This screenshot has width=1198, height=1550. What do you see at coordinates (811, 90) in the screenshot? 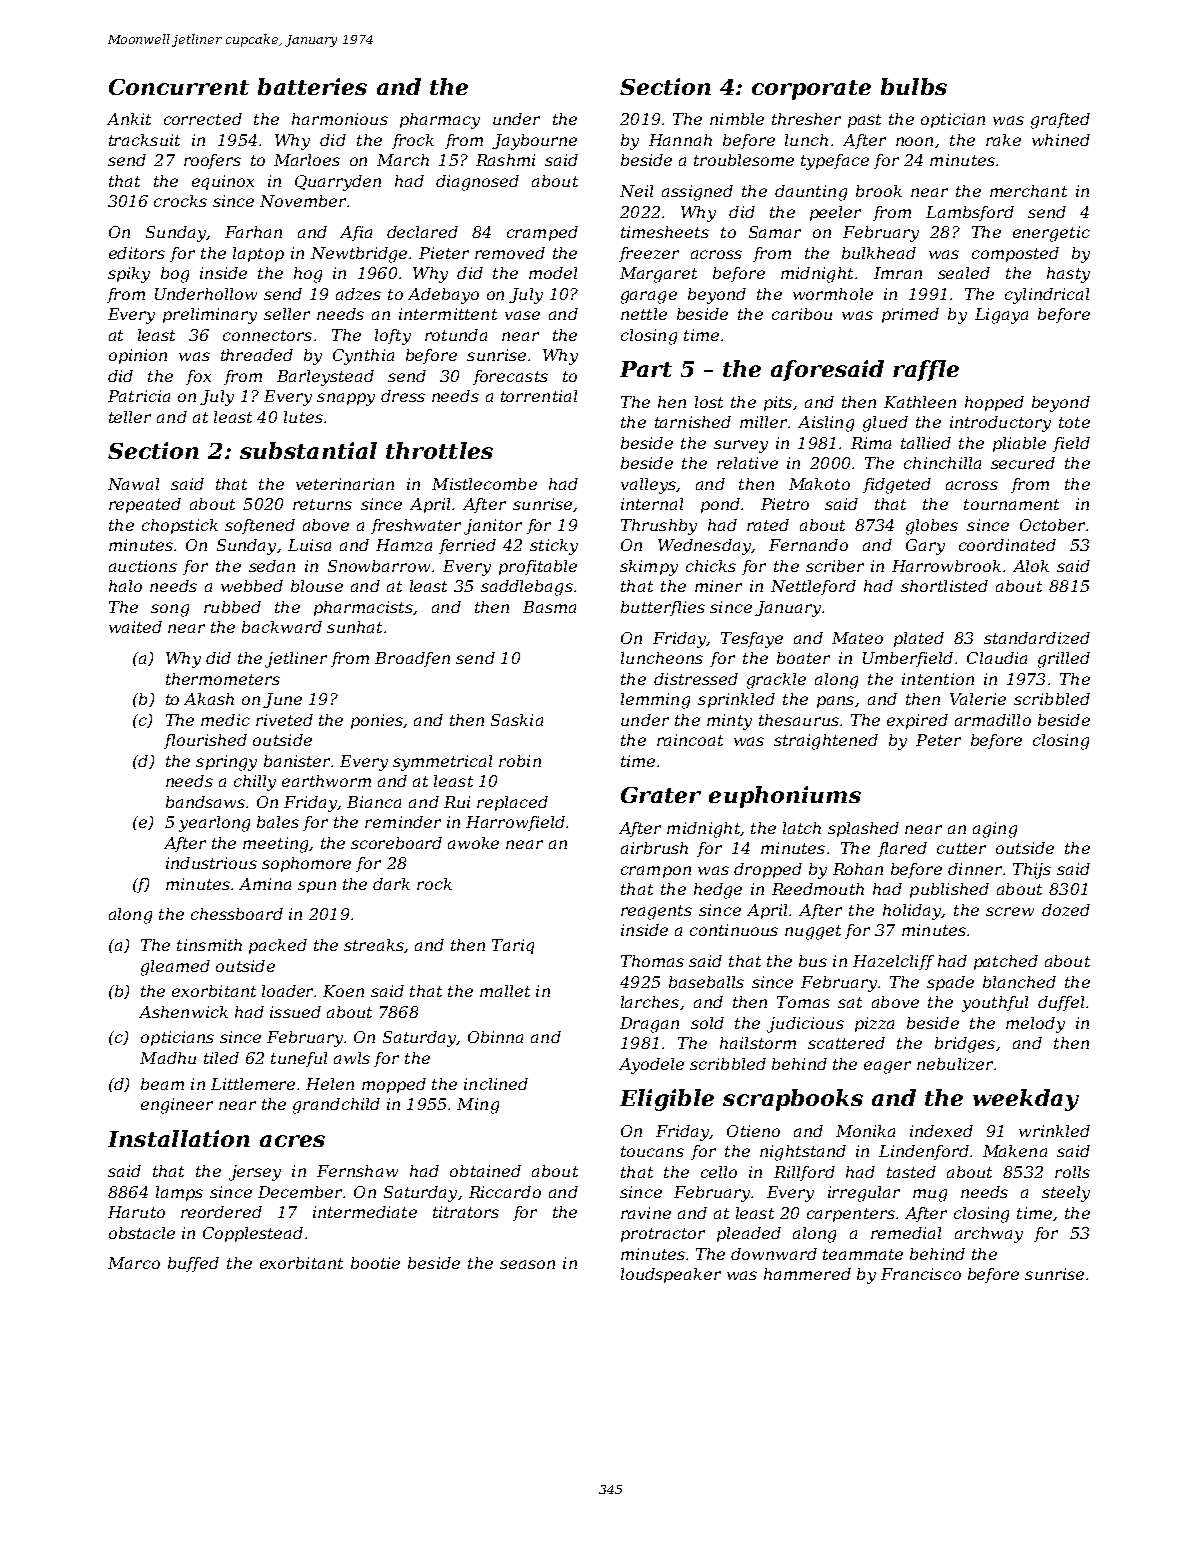
I see `corporate` at bounding box center [811, 90].
